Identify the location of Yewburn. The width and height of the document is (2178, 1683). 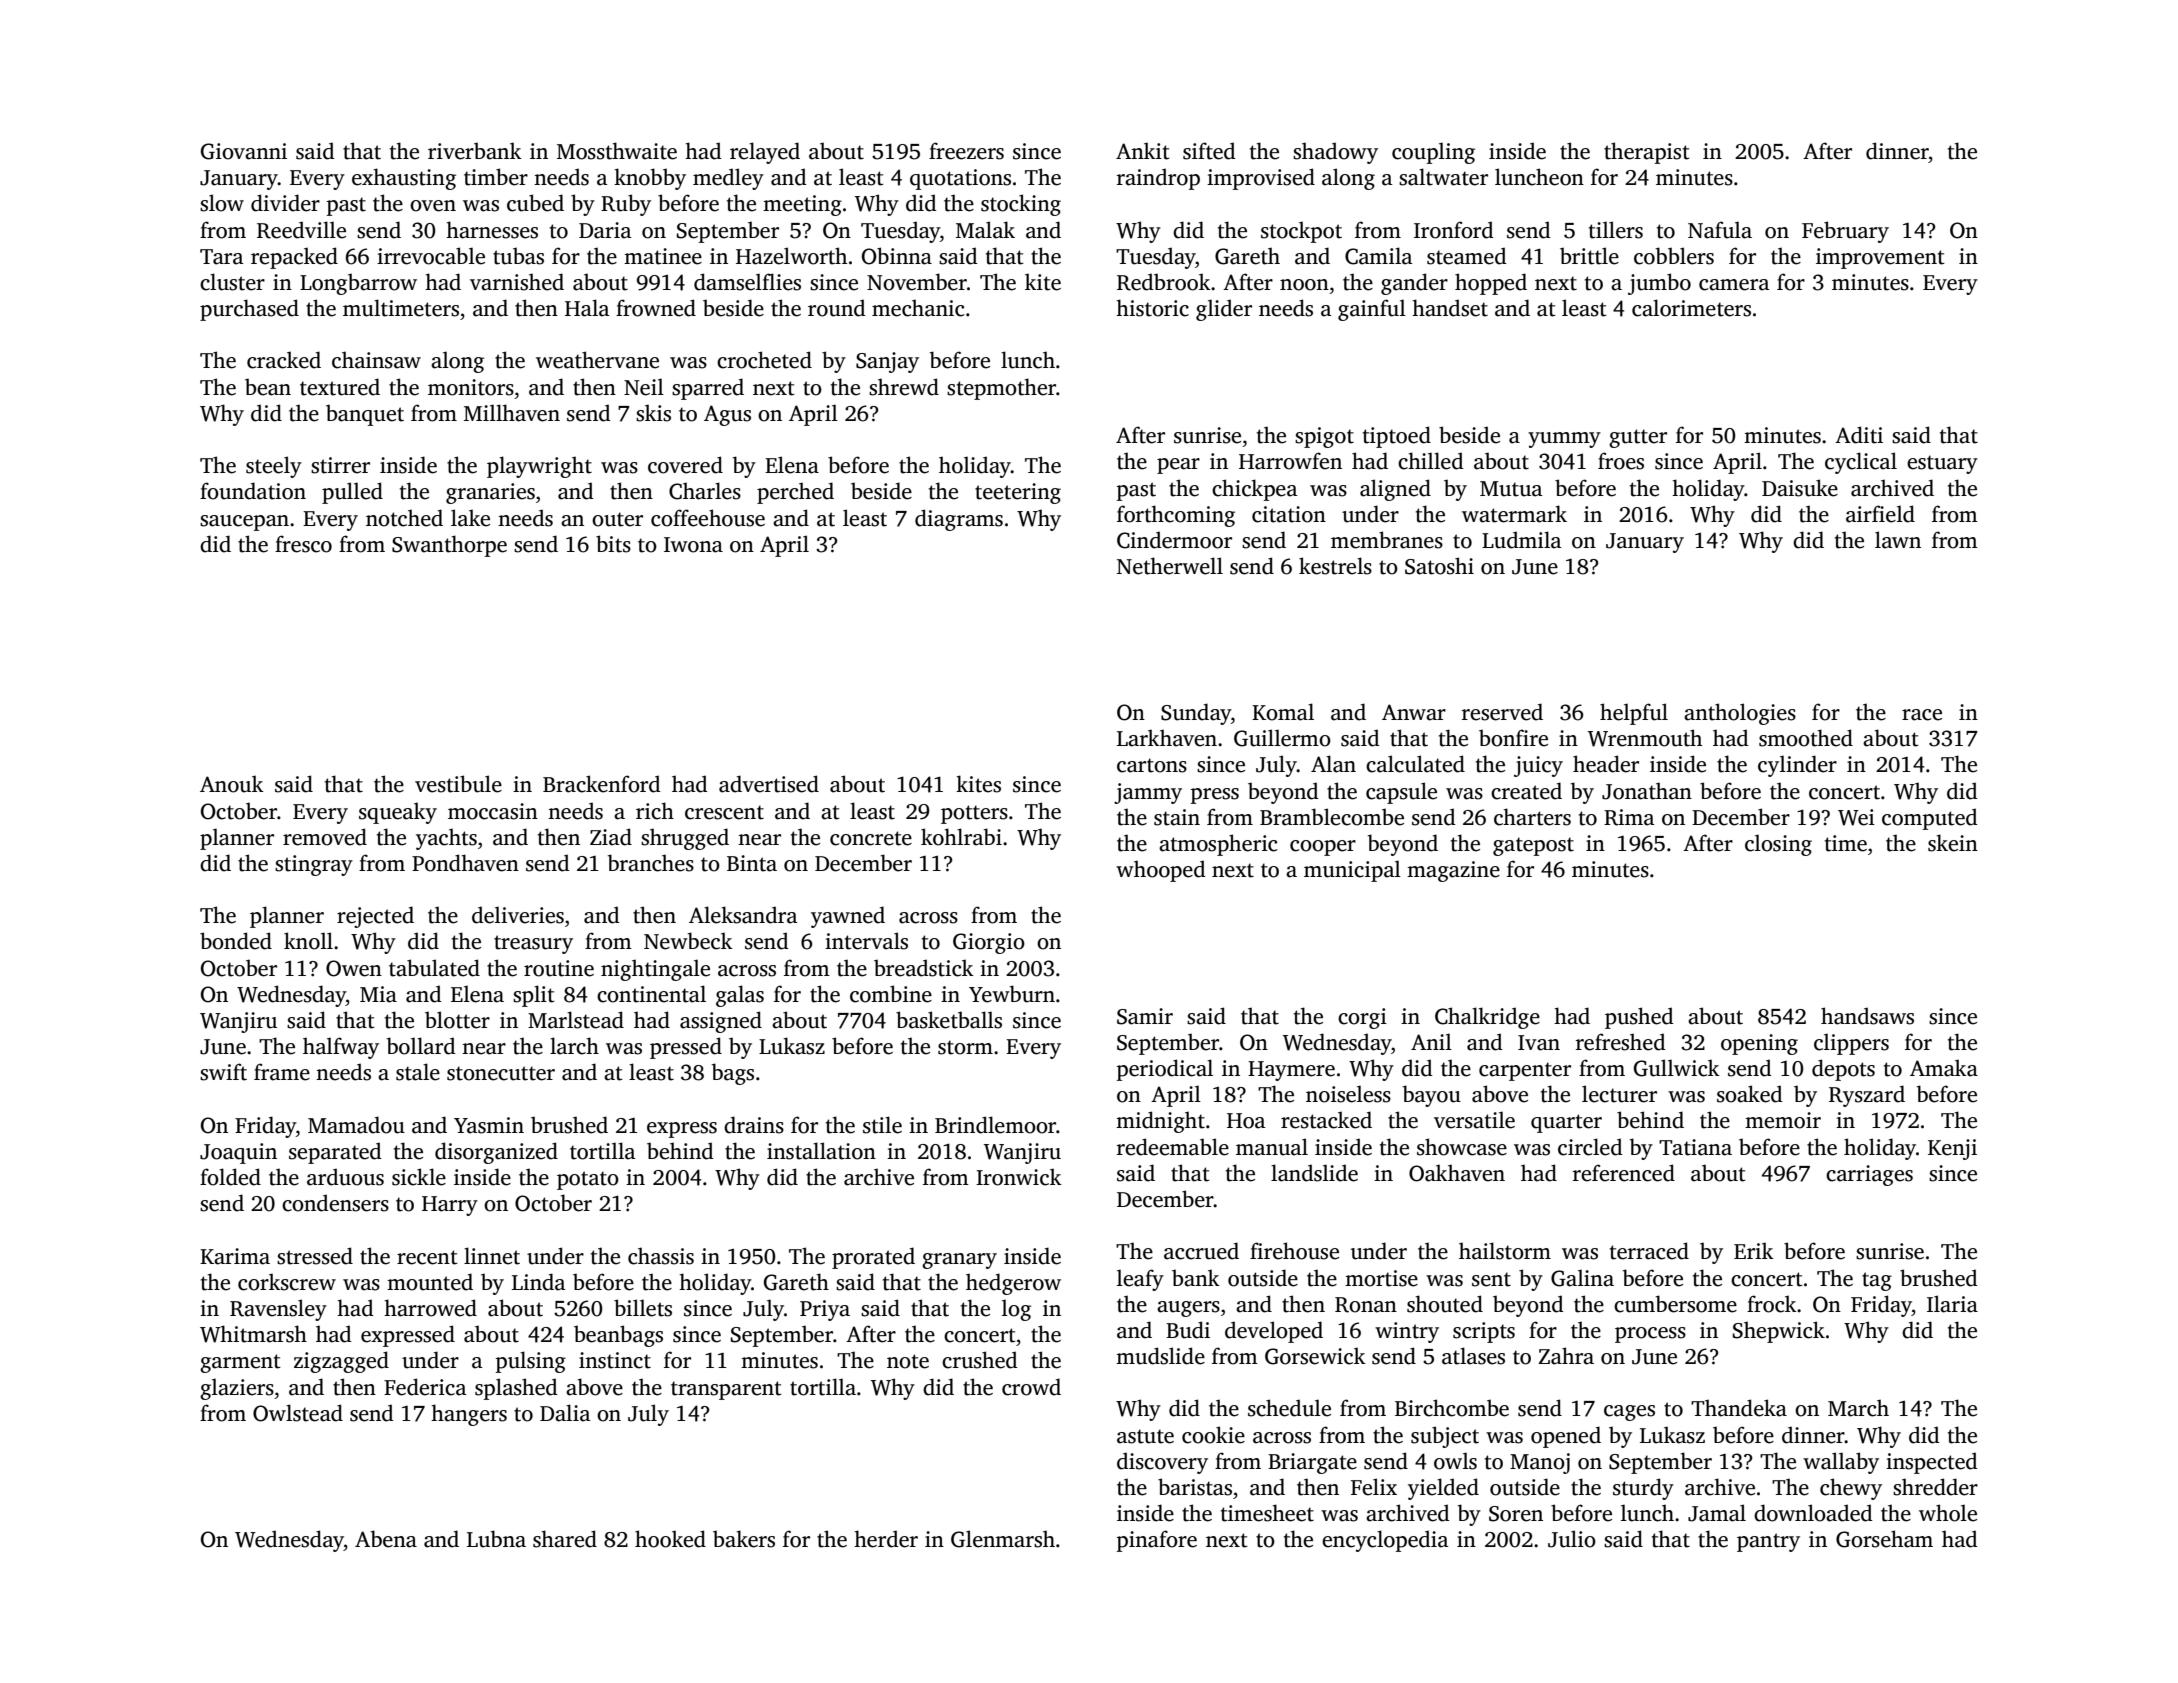
(1012, 994).
